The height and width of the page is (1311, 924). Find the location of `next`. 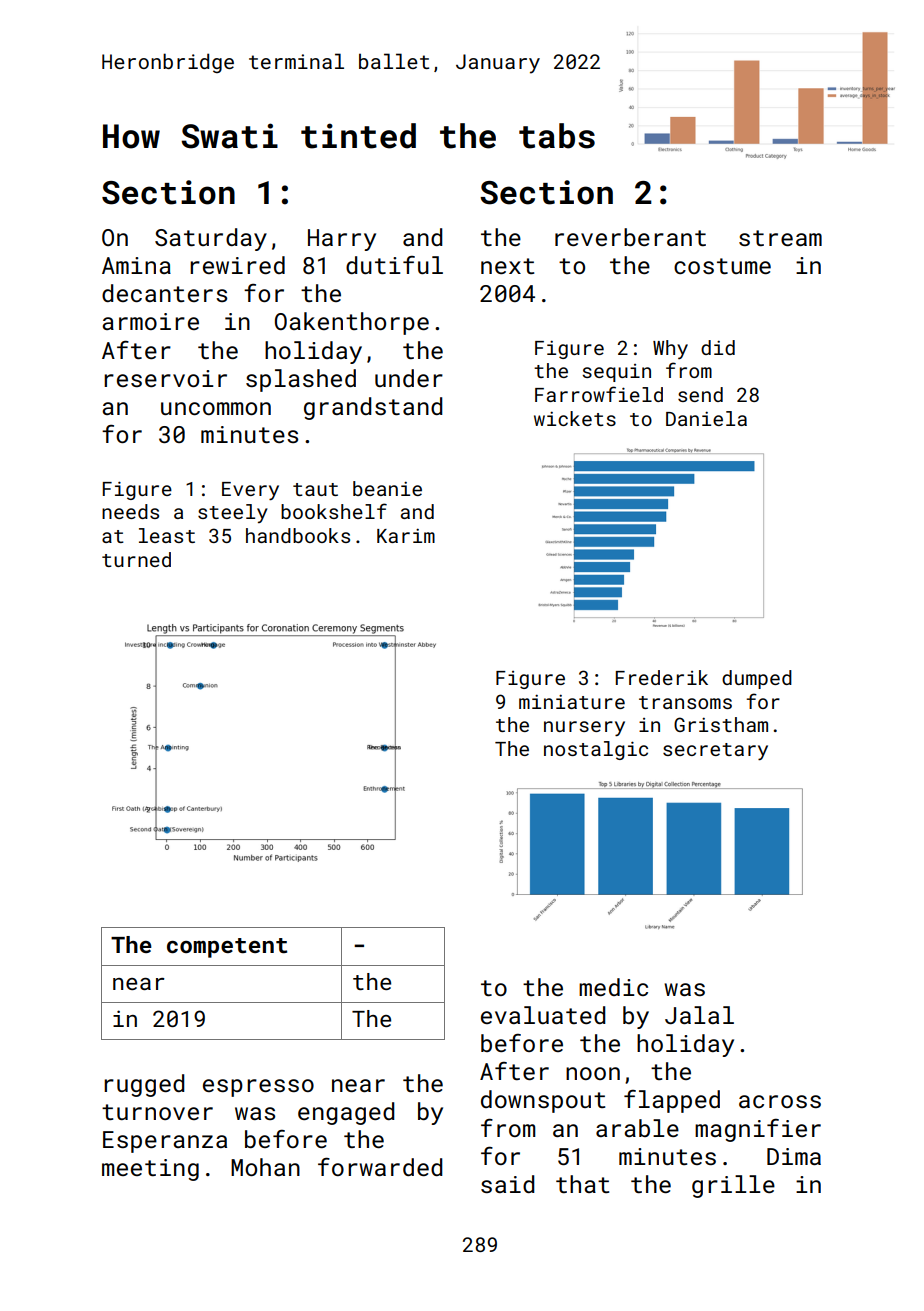

next is located at coordinates (507, 266).
